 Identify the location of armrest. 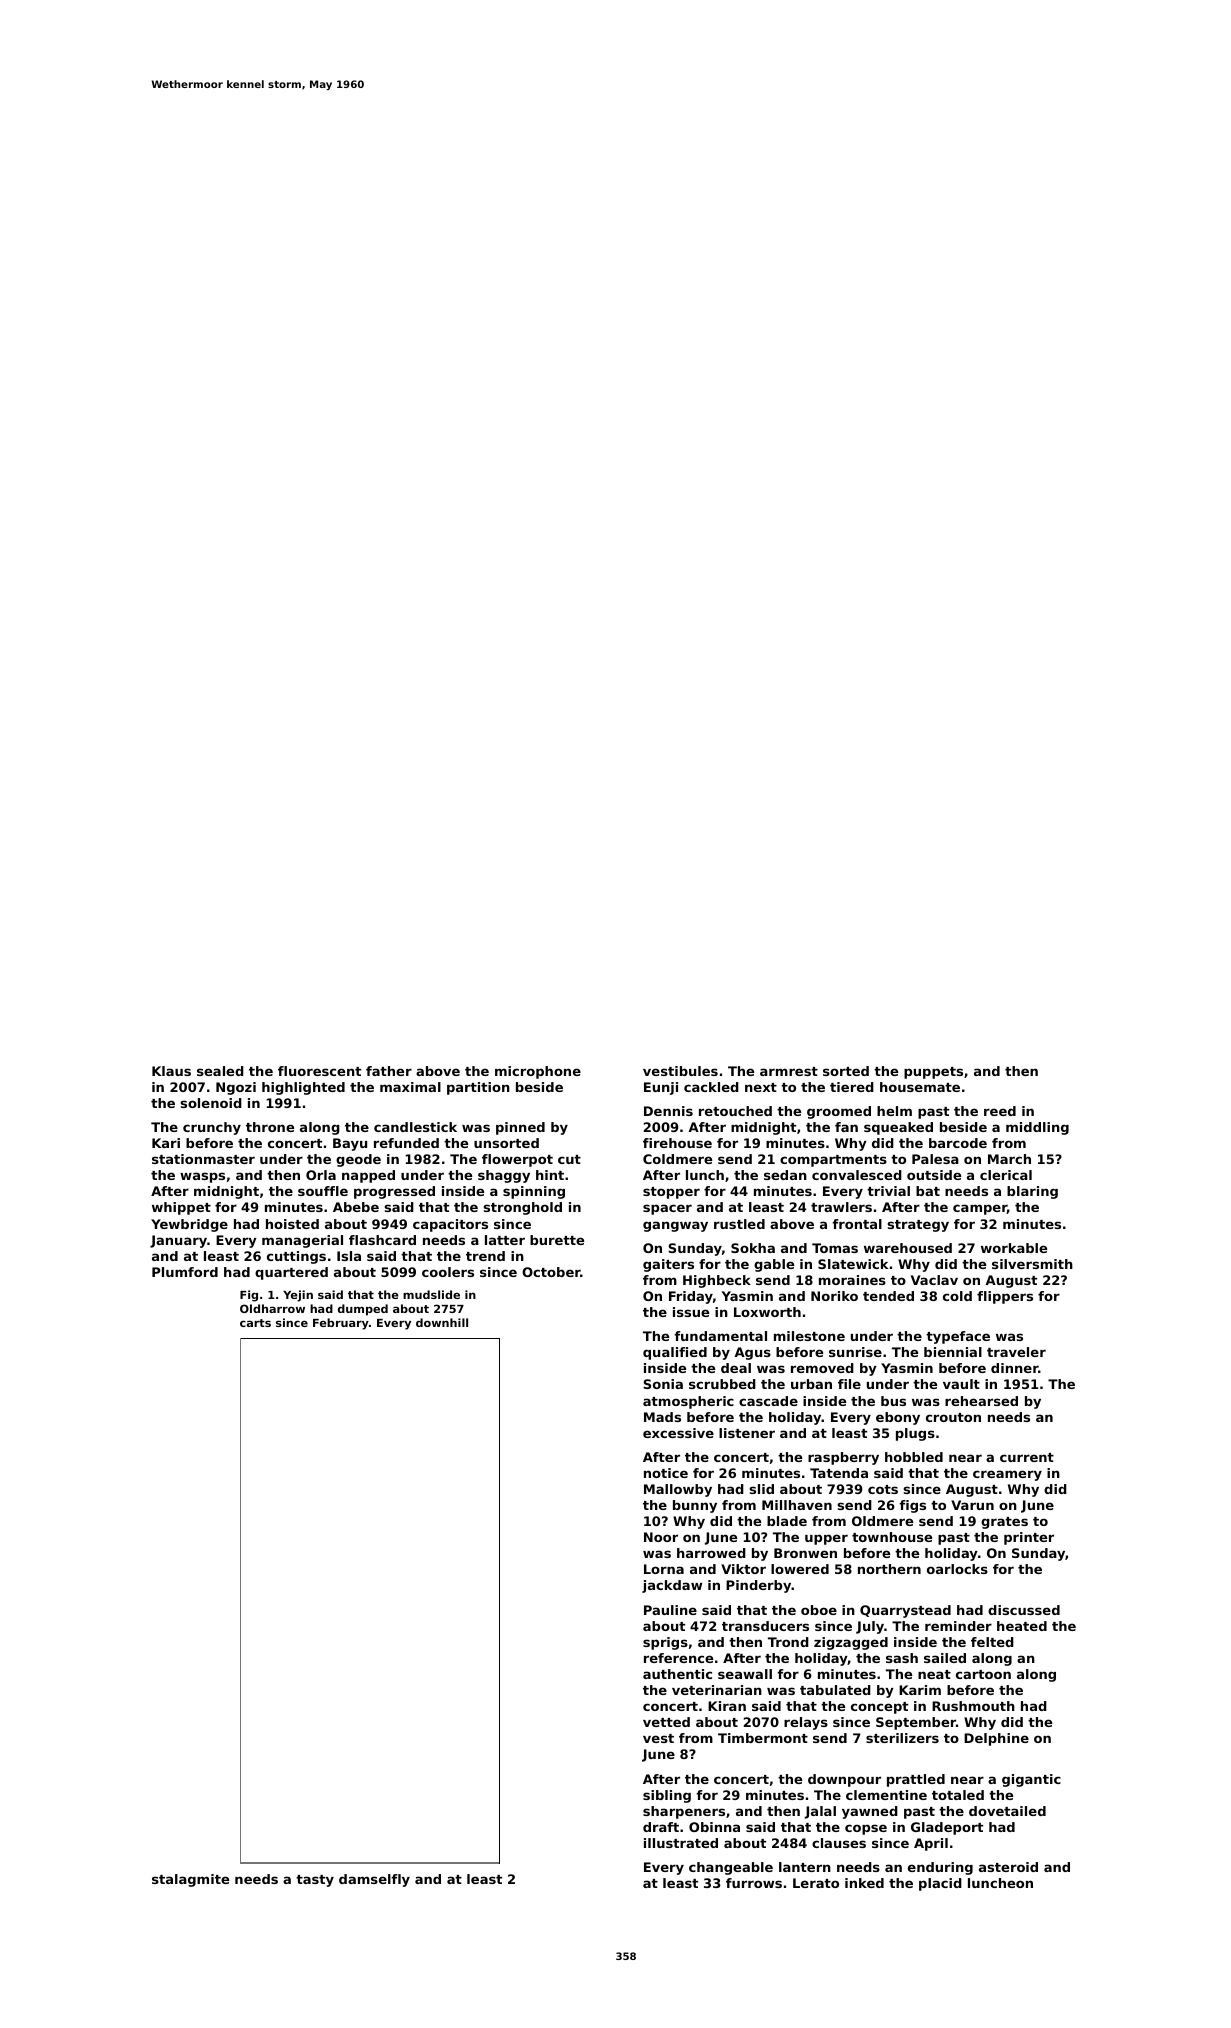
(789, 1071).
